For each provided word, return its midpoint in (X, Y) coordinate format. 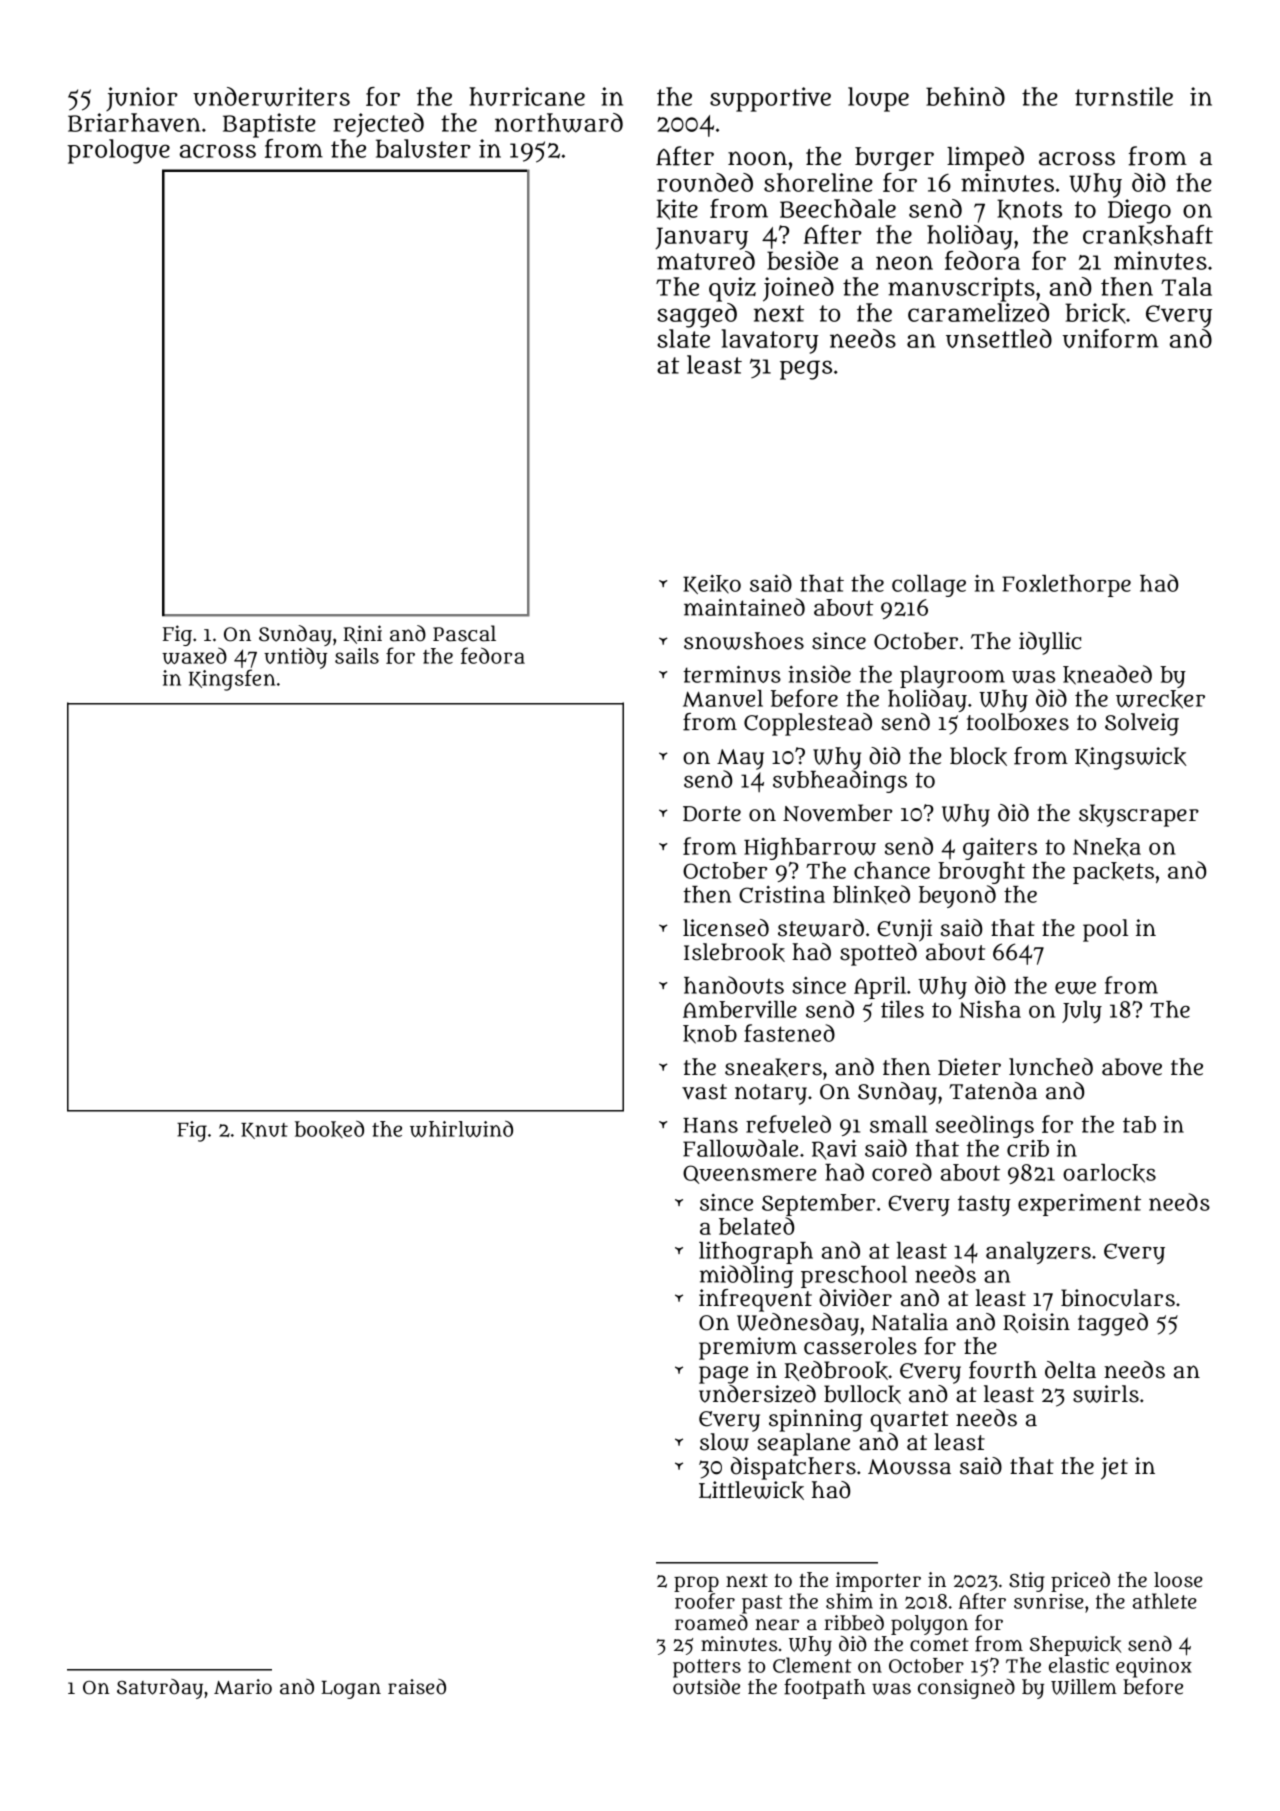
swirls (1106, 1394)
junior (142, 99)
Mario (243, 1687)
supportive (770, 99)
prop (696, 1584)
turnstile (1124, 96)
